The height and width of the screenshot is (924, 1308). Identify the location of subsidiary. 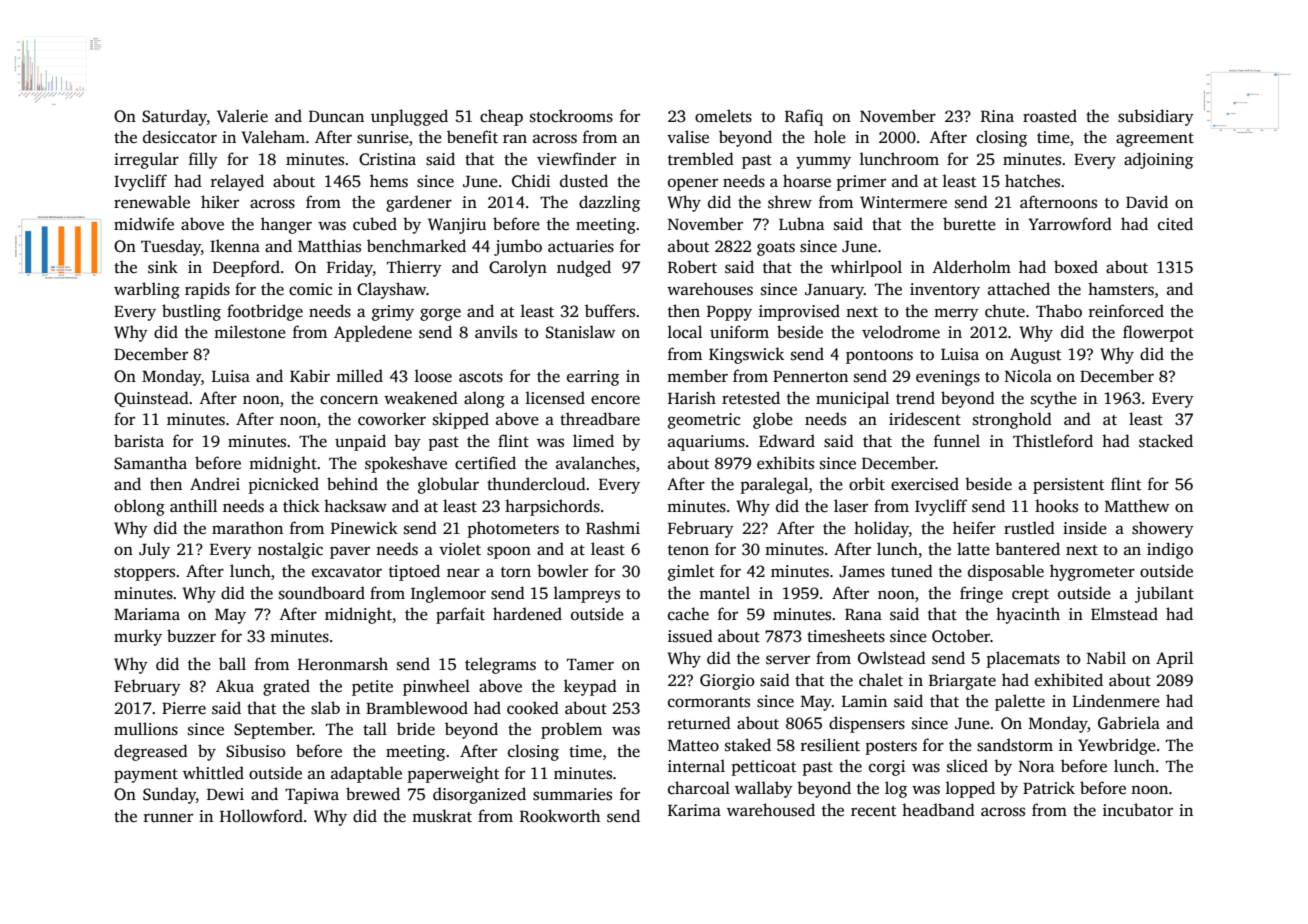
(1156, 117).
